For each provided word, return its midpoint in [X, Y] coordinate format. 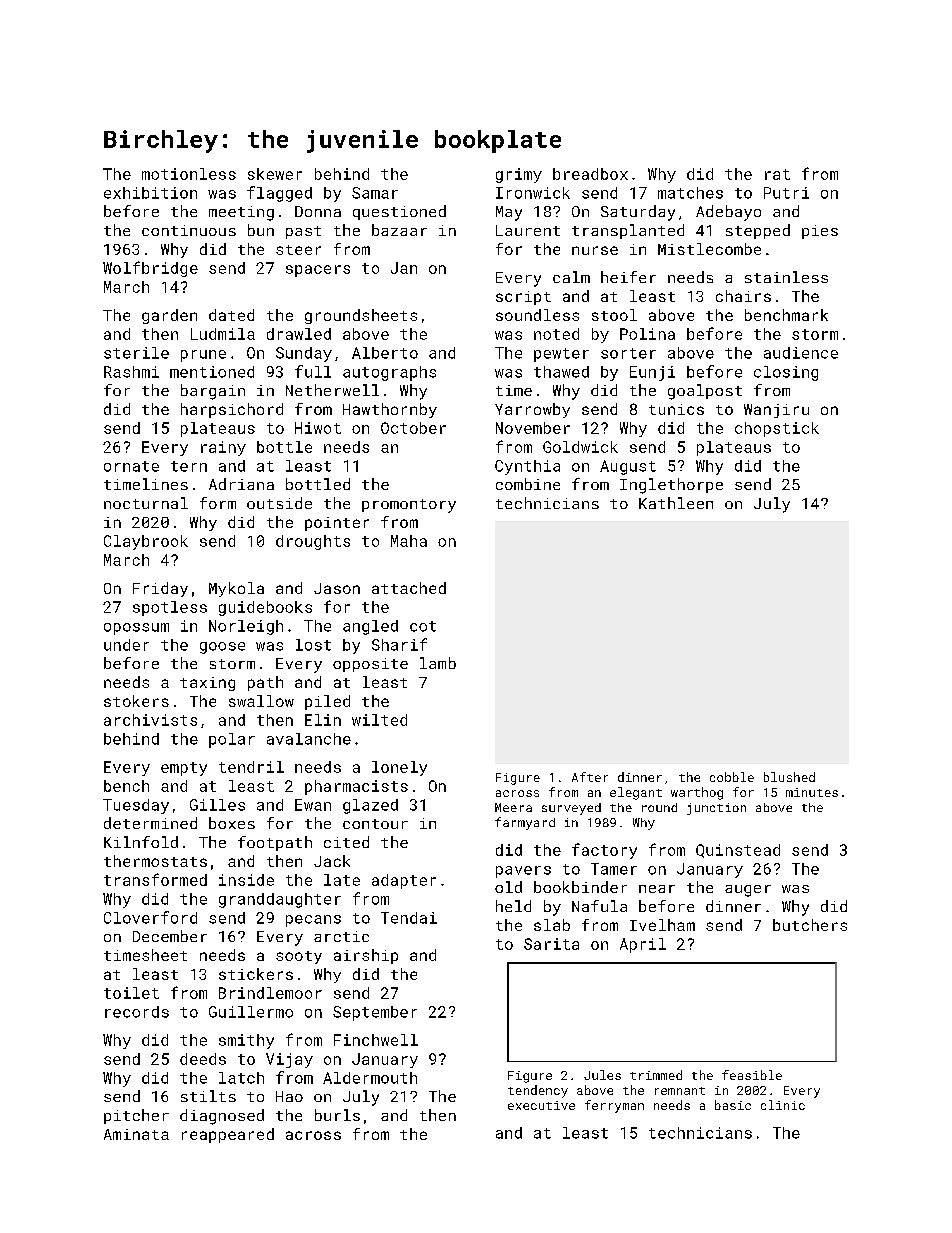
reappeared [228, 1135]
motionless [189, 174]
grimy [519, 175]
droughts [313, 542]
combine [528, 484]
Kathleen [676, 503]
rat [777, 174]
